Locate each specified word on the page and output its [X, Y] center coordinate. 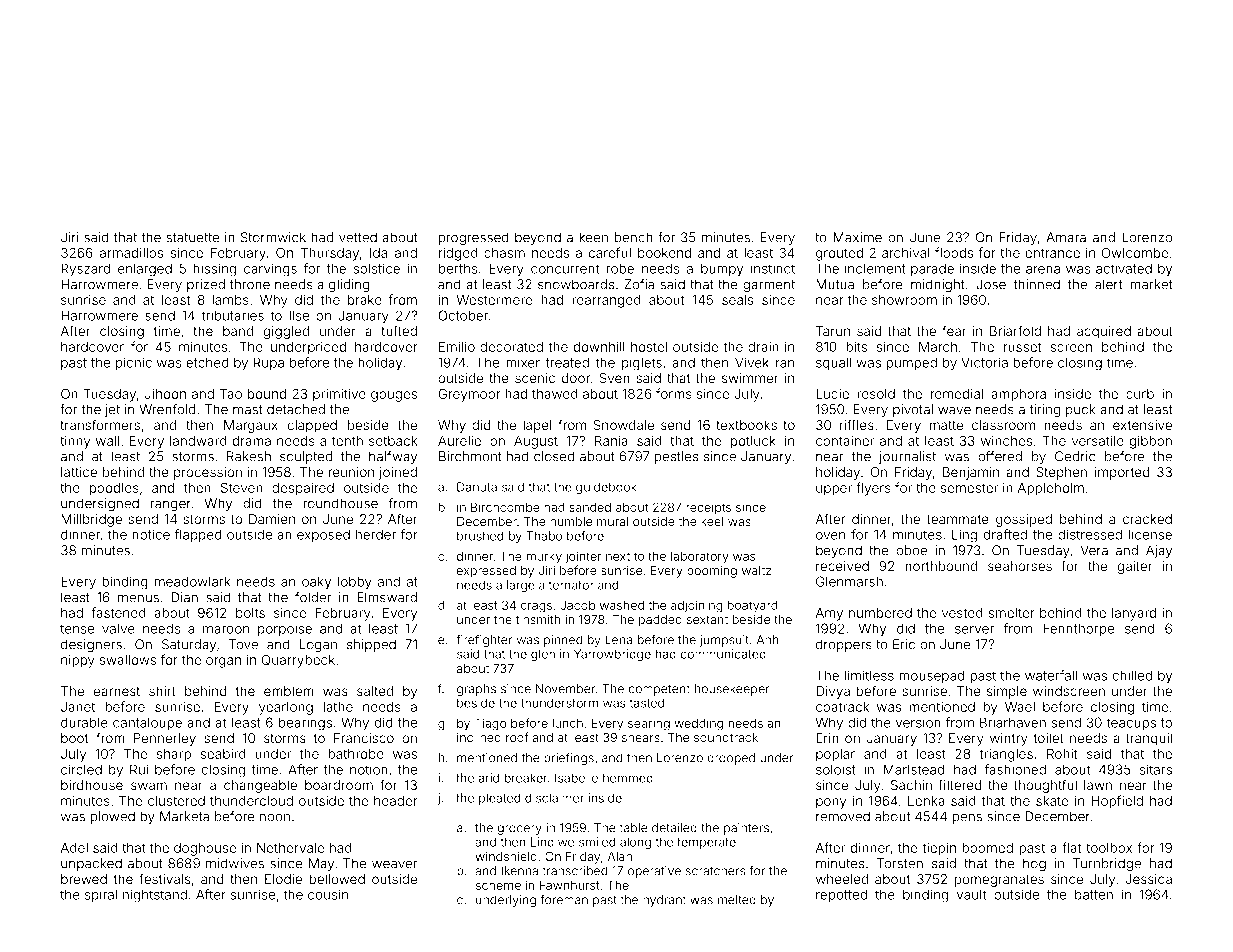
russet [1022, 347]
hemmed [628, 778]
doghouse [205, 849]
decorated [511, 347]
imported [1122, 473]
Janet [78, 707]
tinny [75, 442]
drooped [731, 759]
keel [712, 521]
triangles [1006, 755]
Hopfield [1117, 802]
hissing [214, 270]
